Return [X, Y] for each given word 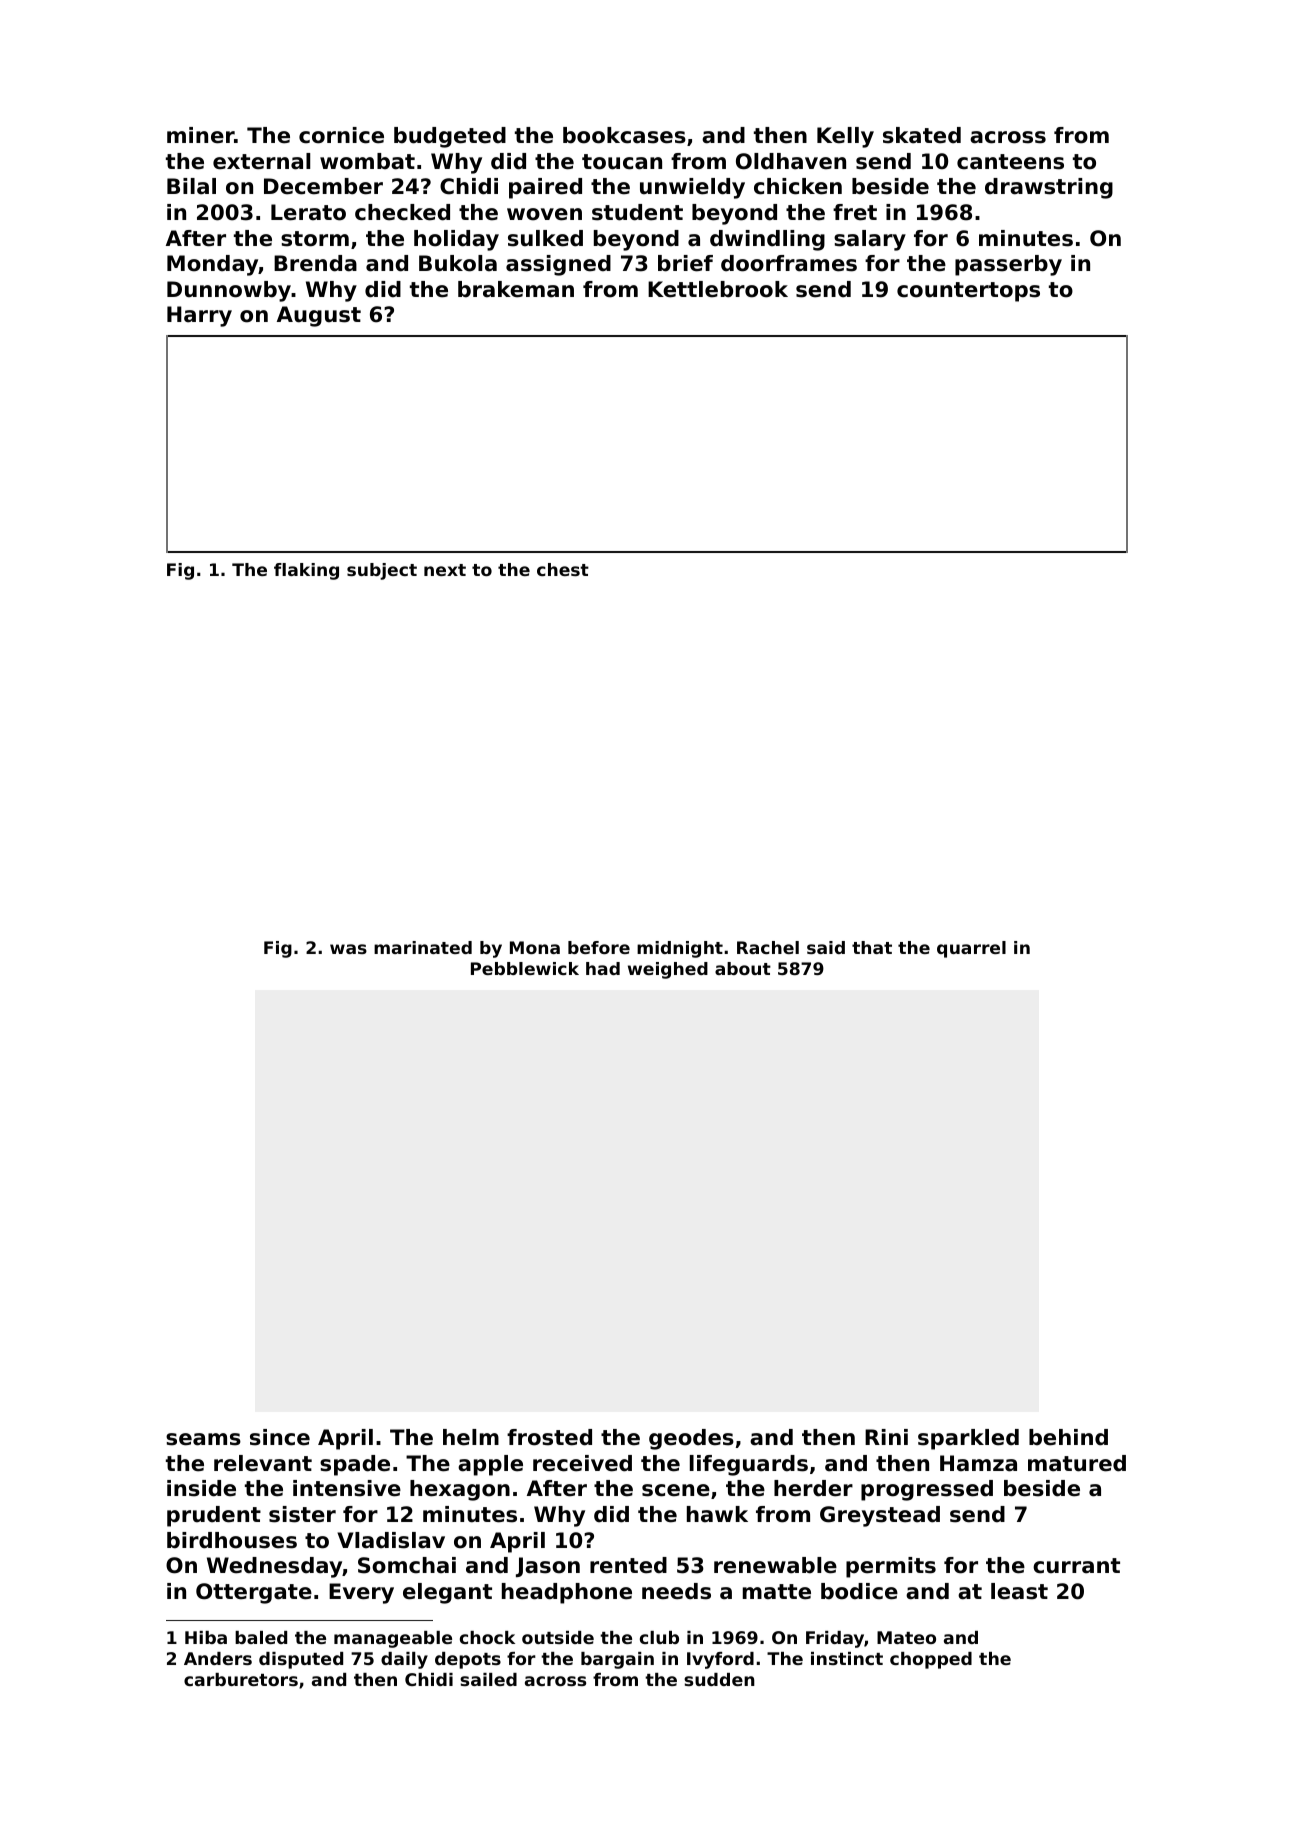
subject [382, 571]
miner [200, 135]
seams [203, 1439]
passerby [1008, 265]
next [445, 570]
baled [261, 1637]
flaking [306, 571]
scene [676, 1490]
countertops [968, 292]
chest [563, 569]
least [1019, 1591]
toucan [622, 162]
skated [922, 135]
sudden [719, 1679]
